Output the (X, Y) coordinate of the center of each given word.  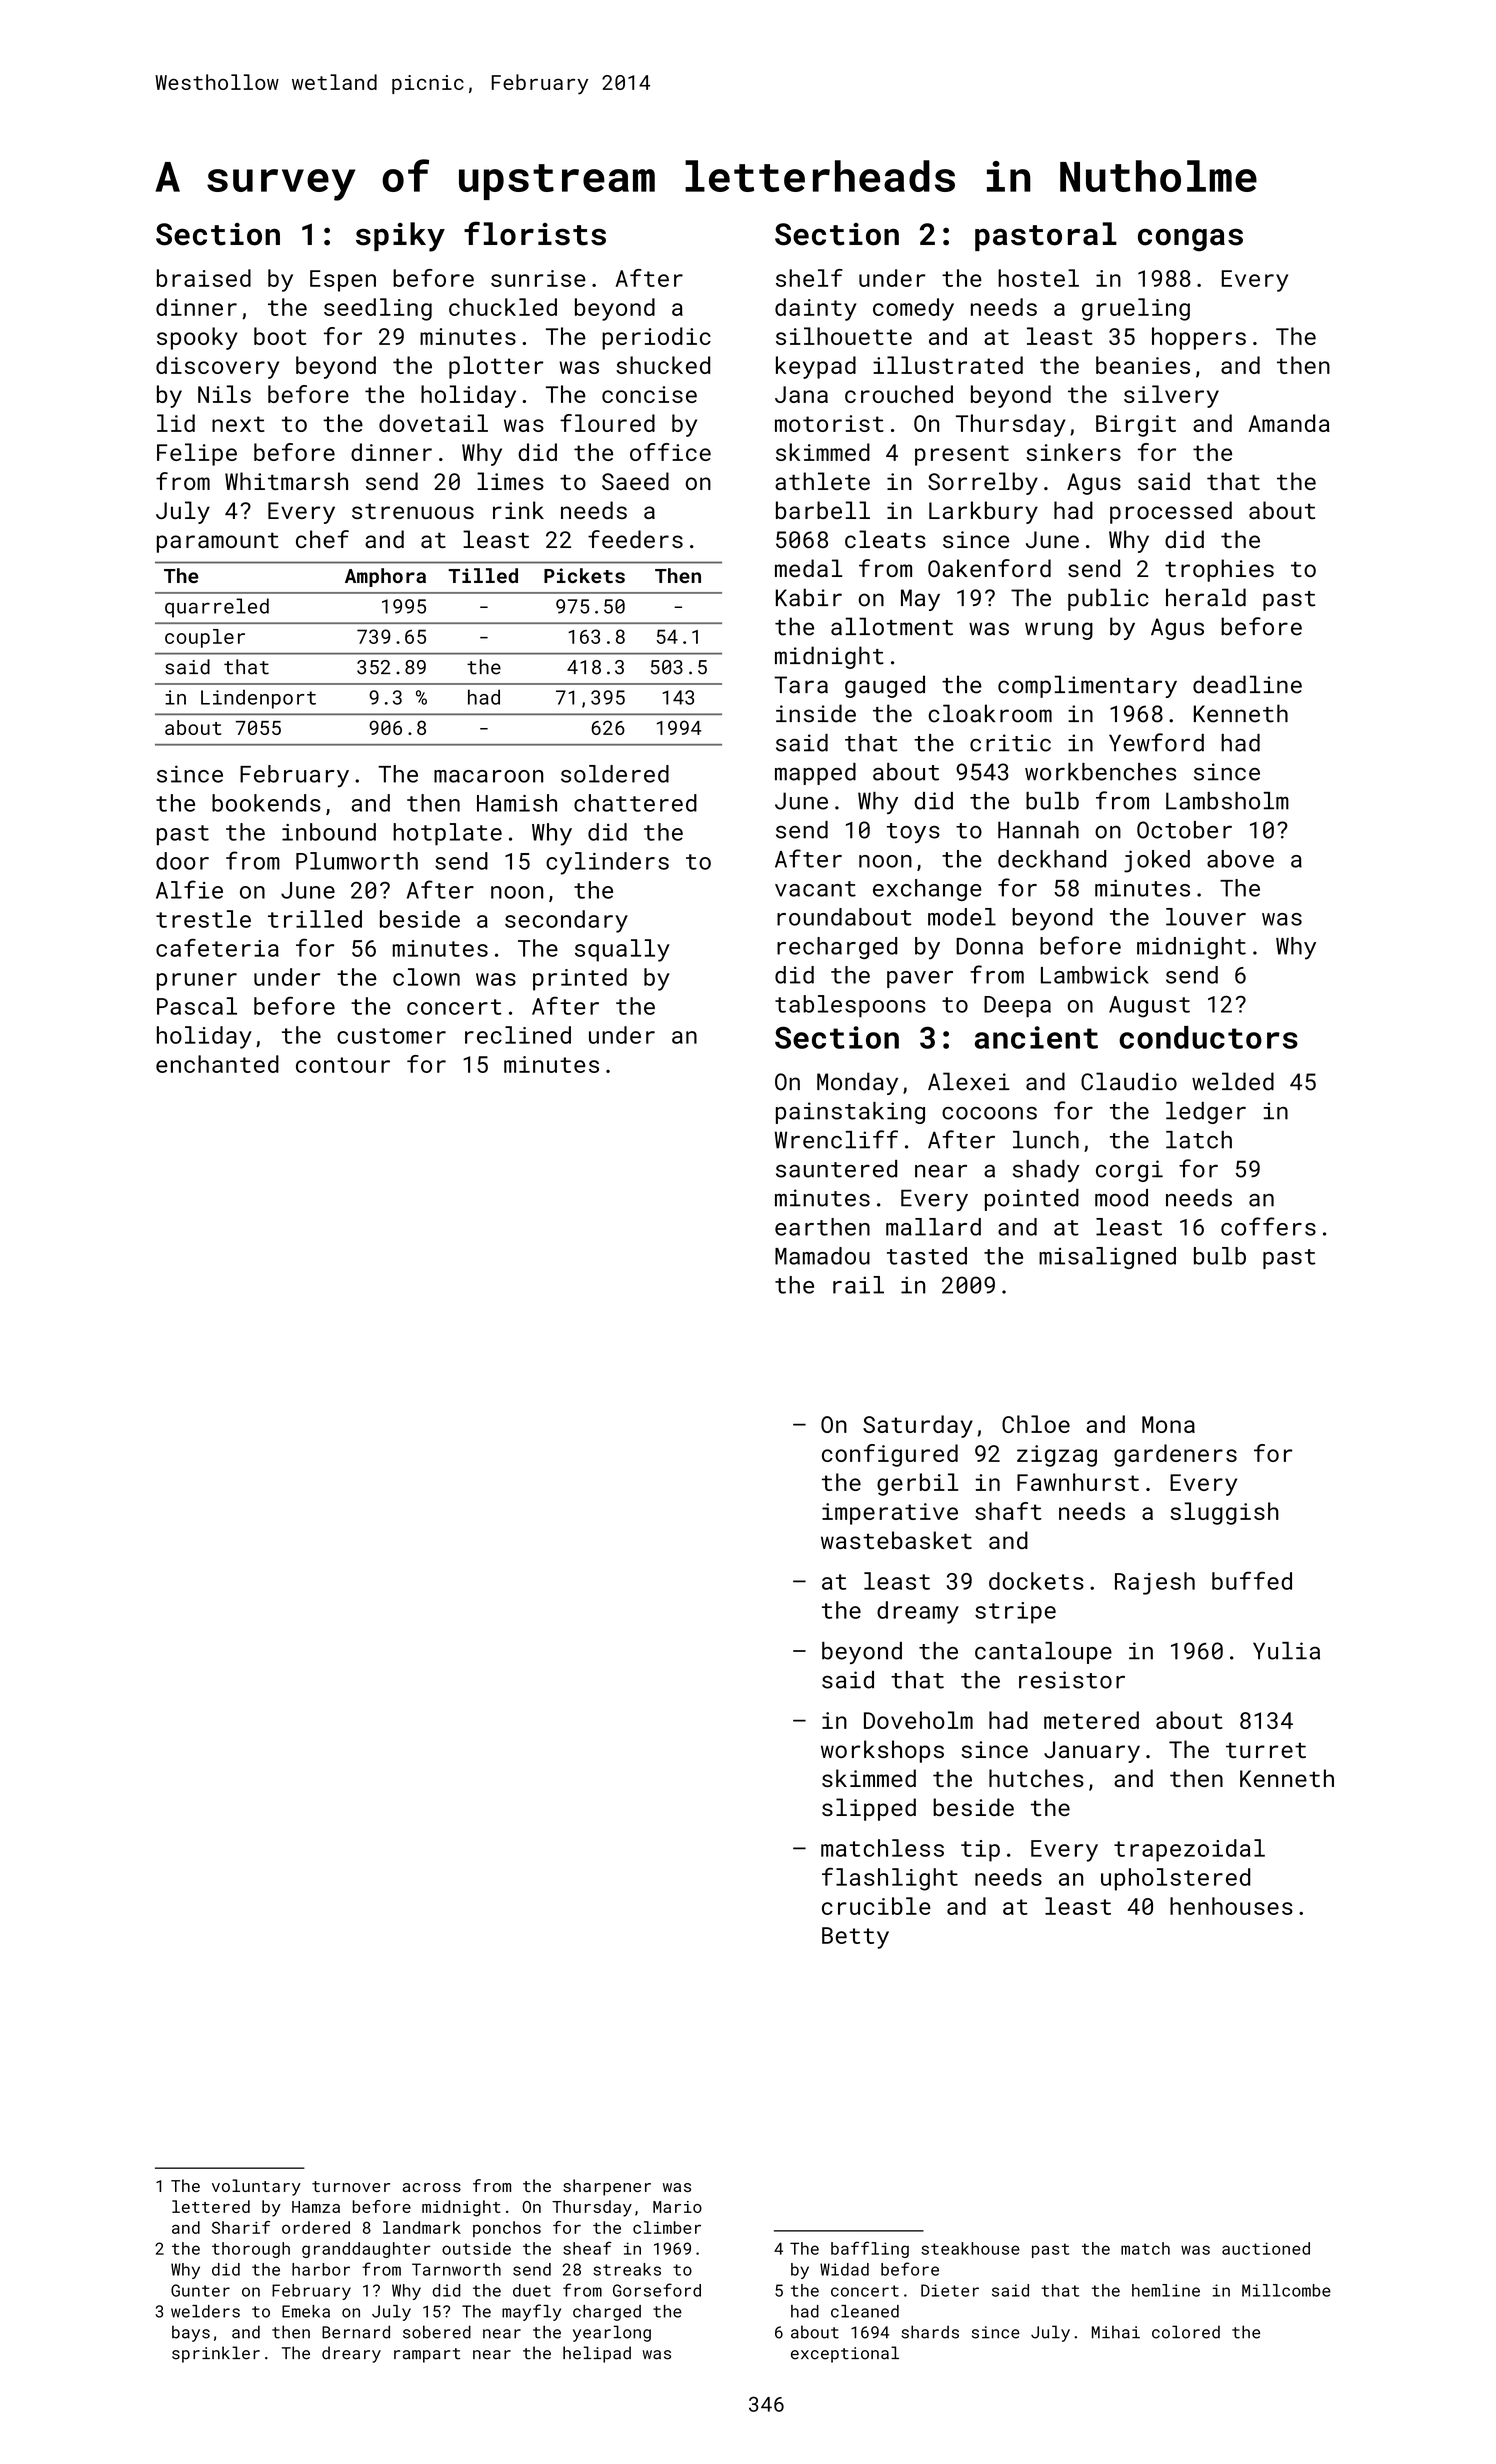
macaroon (488, 776)
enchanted (217, 1064)
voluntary (256, 2187)
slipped (869, 1809)
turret (1266, 1750)
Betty (855, 1938)
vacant (815, 889)
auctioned (1266, 2248)
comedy (913, 309)
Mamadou (822, 1256)
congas (1190, 240)
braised (204, 278)
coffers (1268, 1226)
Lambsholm (1227, 801)
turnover (351, 2186)
